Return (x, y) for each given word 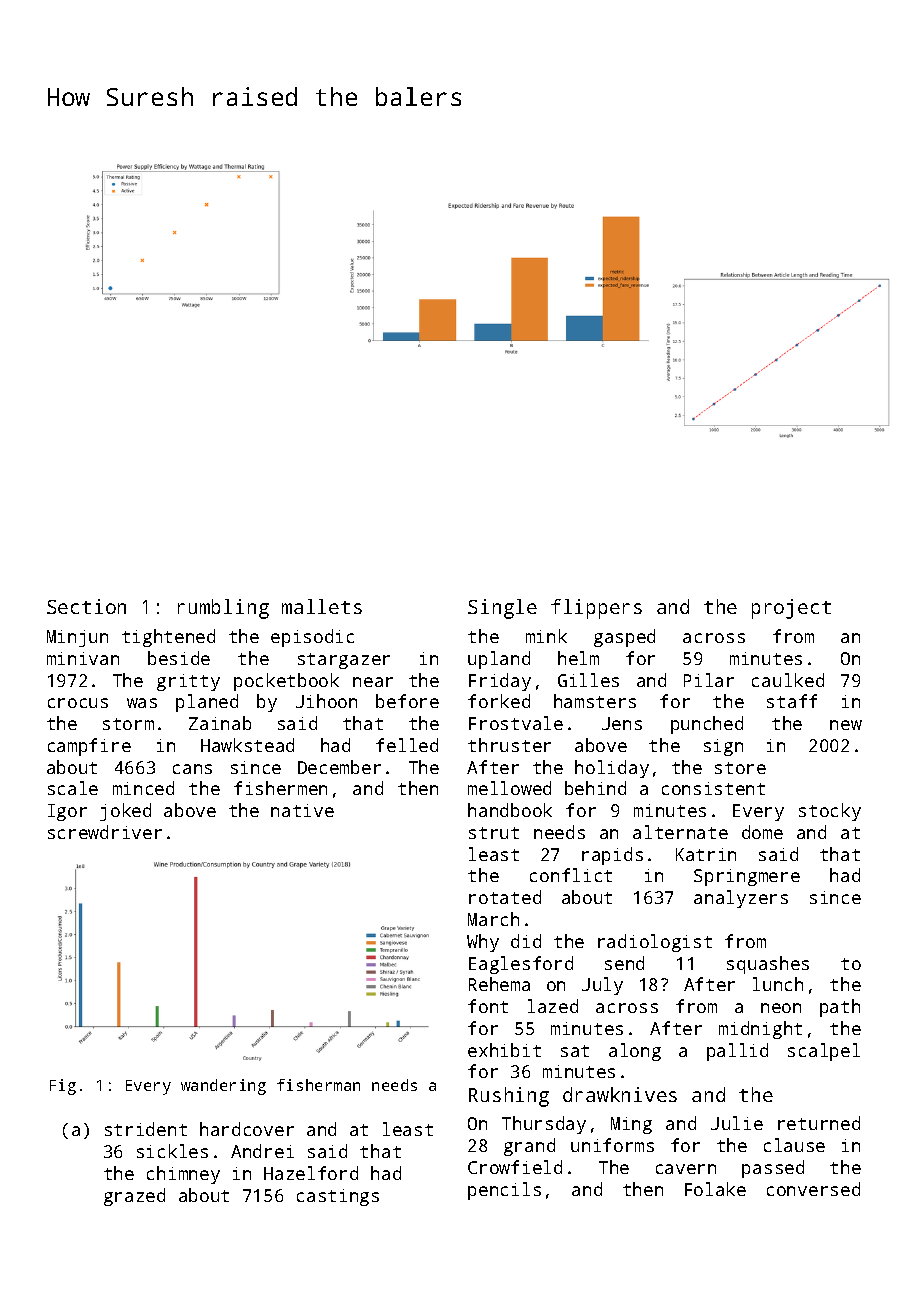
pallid (737, 1052)
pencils (504, 1191)
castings (338, 1197)
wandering (223, 1087)
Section (86, 606)
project (791, 609)
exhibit (504, 1050)
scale (73, 788)
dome (762, 832)
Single (502, 609)
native (302, 810)
